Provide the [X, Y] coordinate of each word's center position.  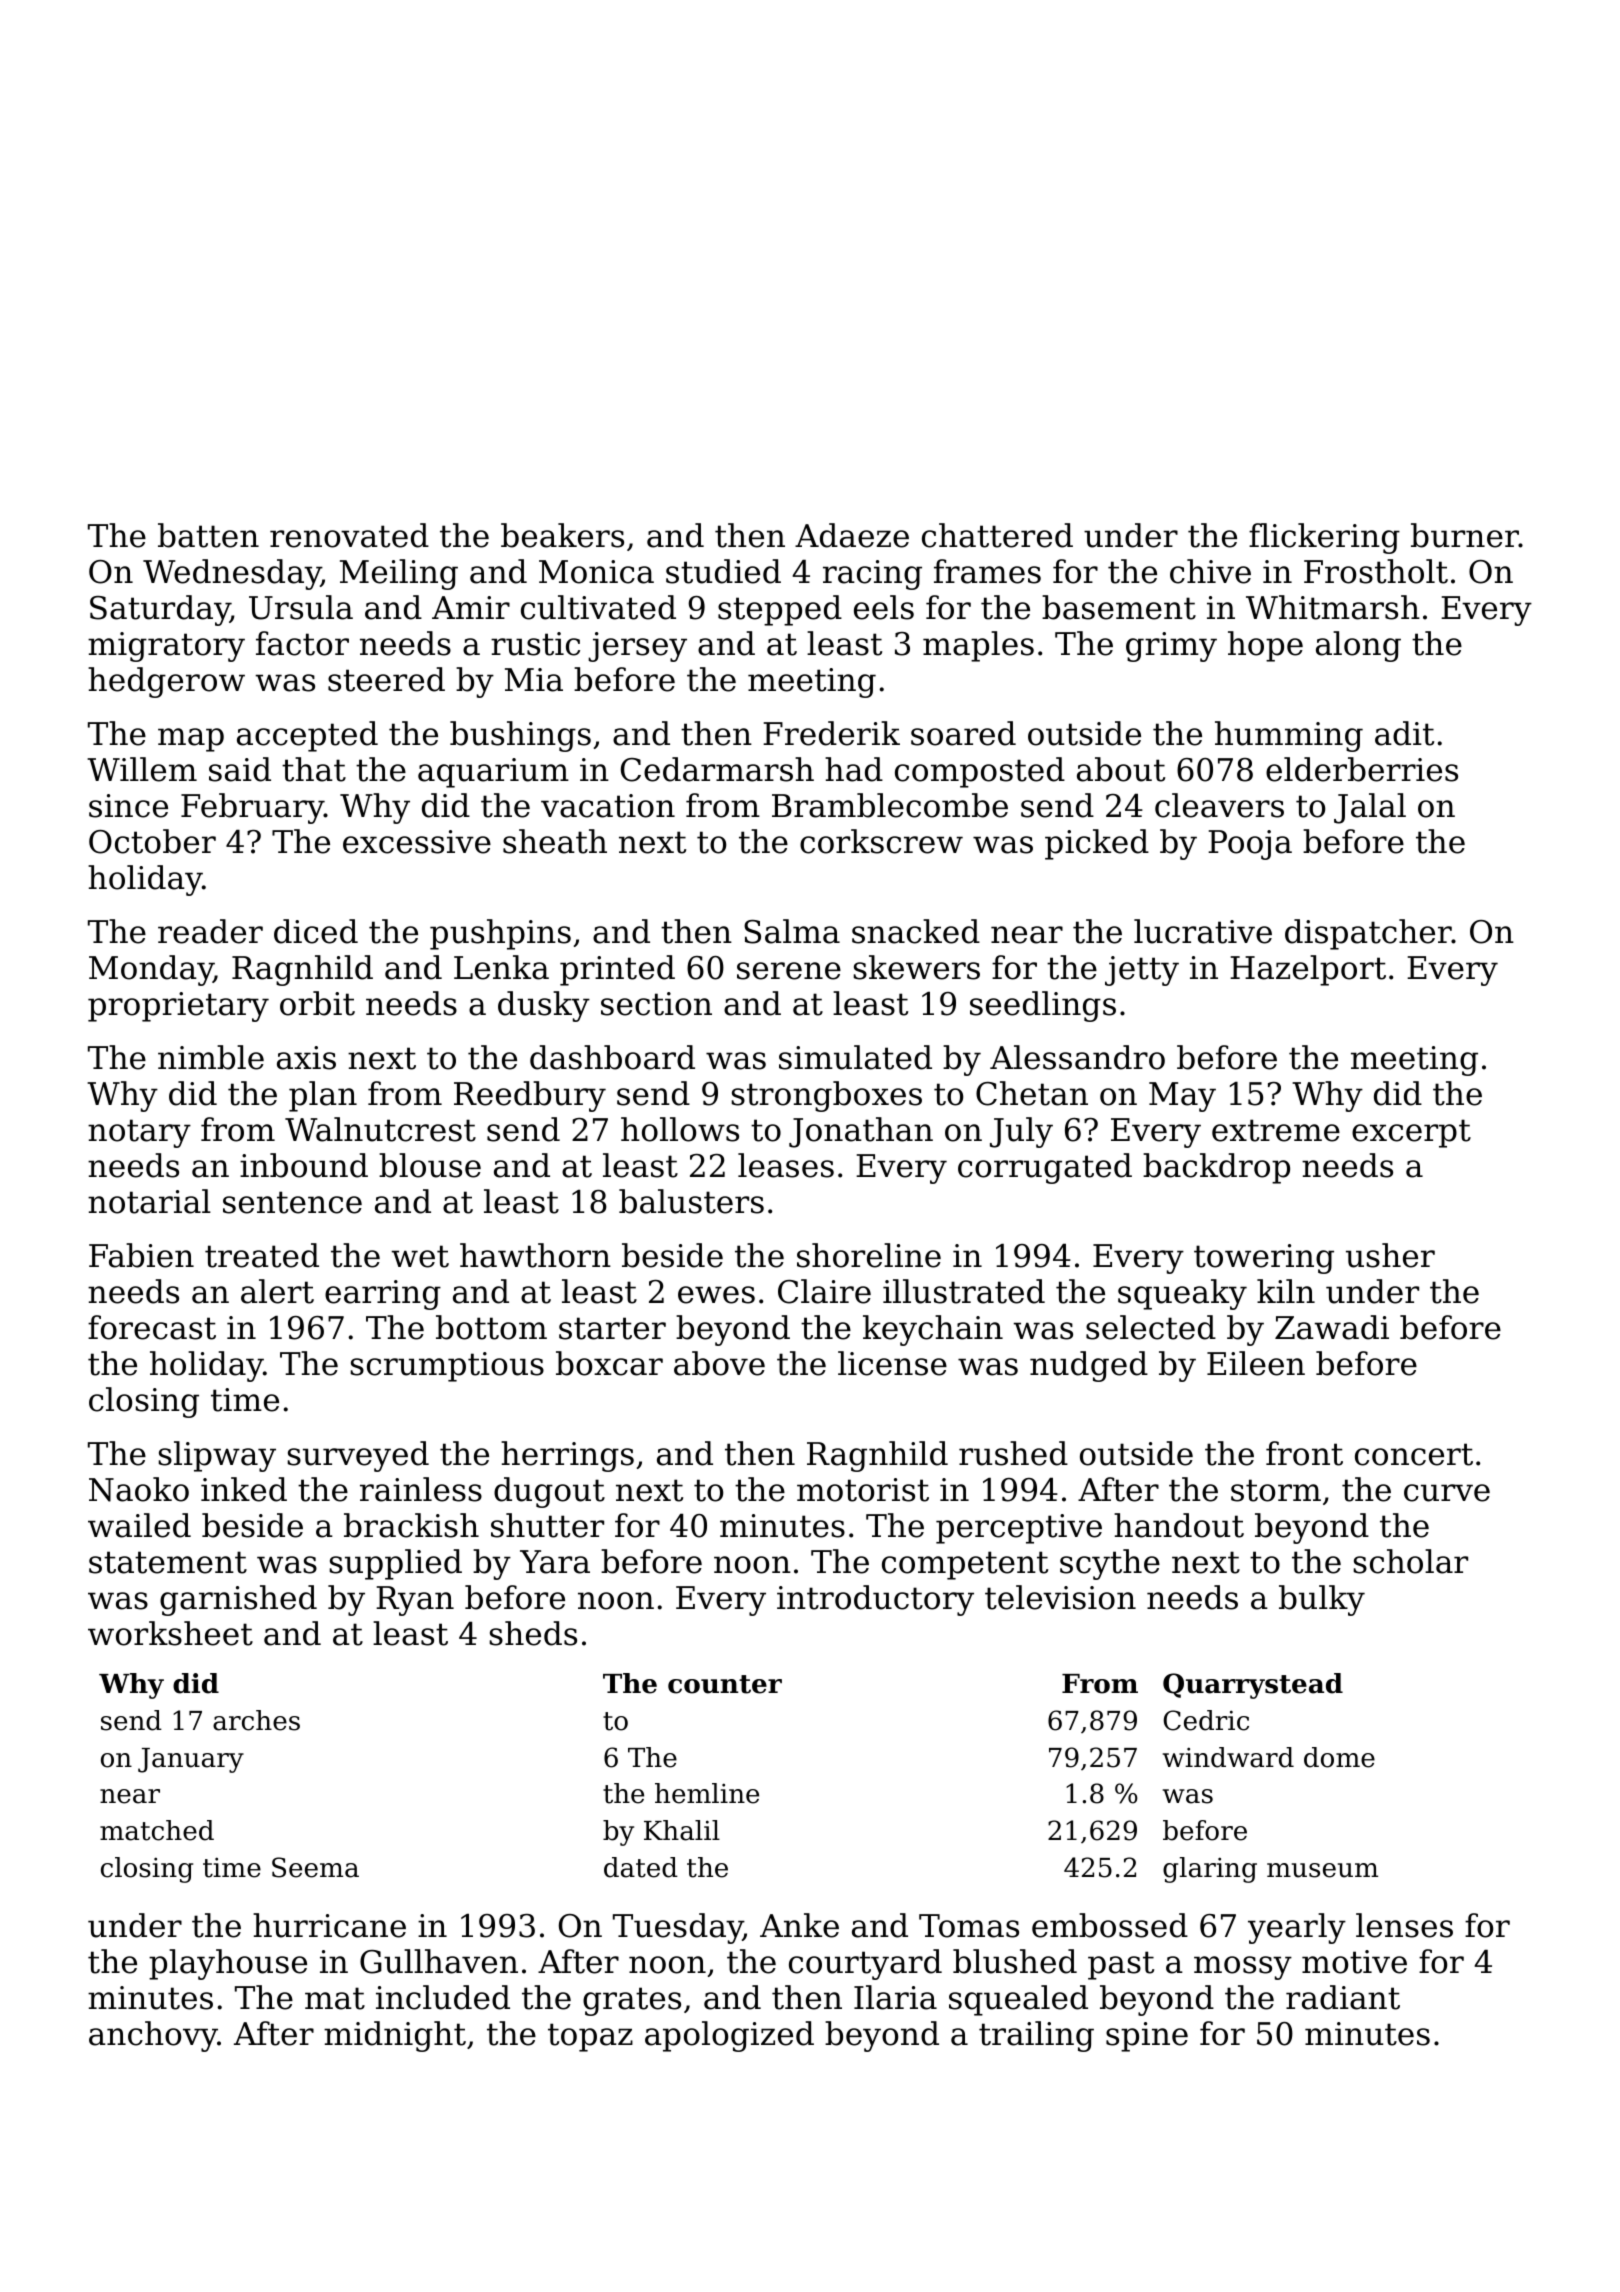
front [1304, 1453]
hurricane [329, 1925]
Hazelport [1308, 970]
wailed [139, 1525]
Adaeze [852, 535]
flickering [1324, 538]
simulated [855, 1057]
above [719, 1363]
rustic [535, 644]
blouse [430, 1165]
